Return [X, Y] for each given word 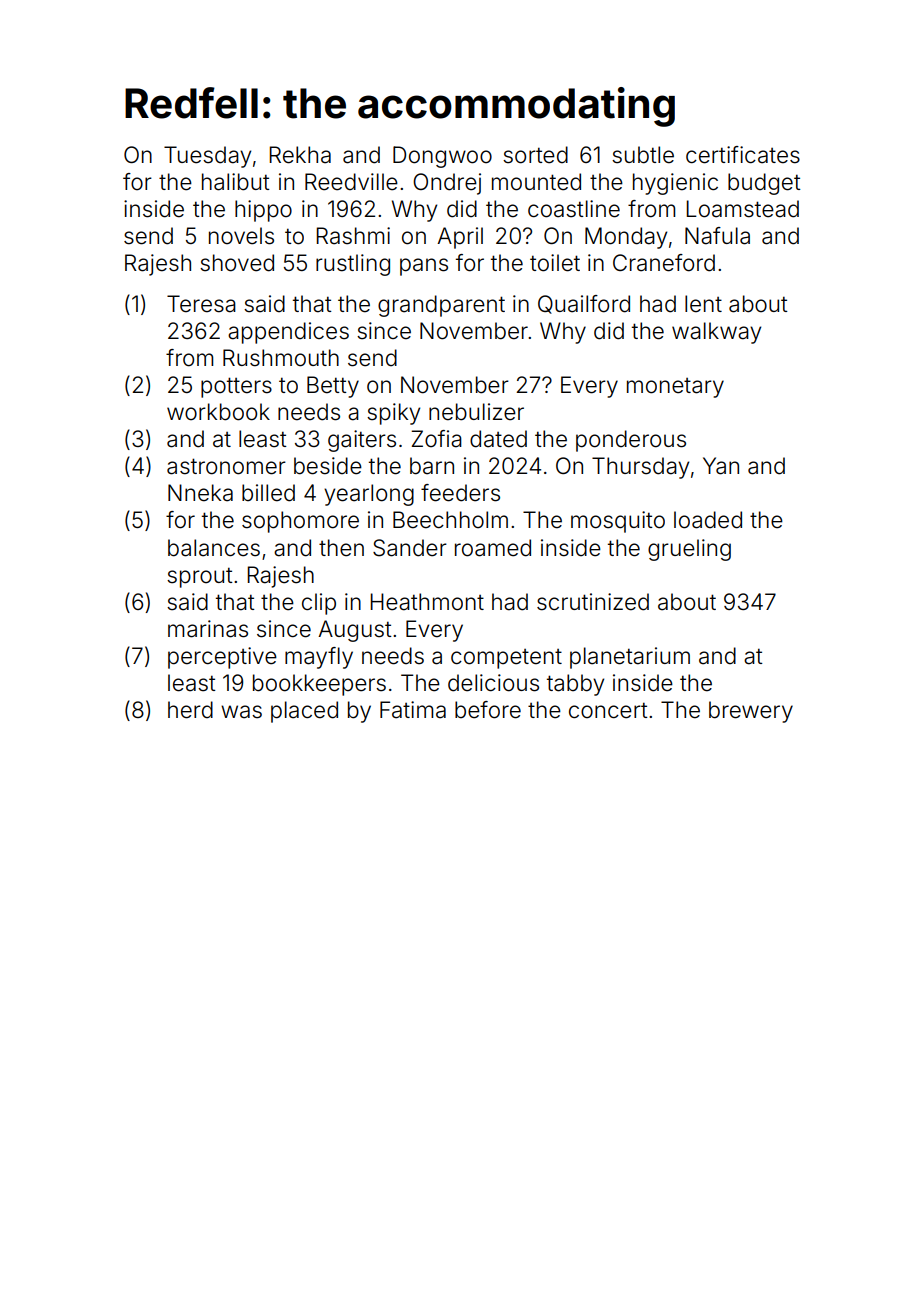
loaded [708, 520]
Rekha [300, 155]
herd [190, 710]
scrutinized [593, 602]
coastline [574, 209]
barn [432, 466]
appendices [288, 333]
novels [241, 236]
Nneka [200, 493]
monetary [675, 388]
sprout [200, 578]
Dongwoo [442, 157]
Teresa [201, 304]
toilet [555, 263]
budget [764, 184]
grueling [689, 550]
